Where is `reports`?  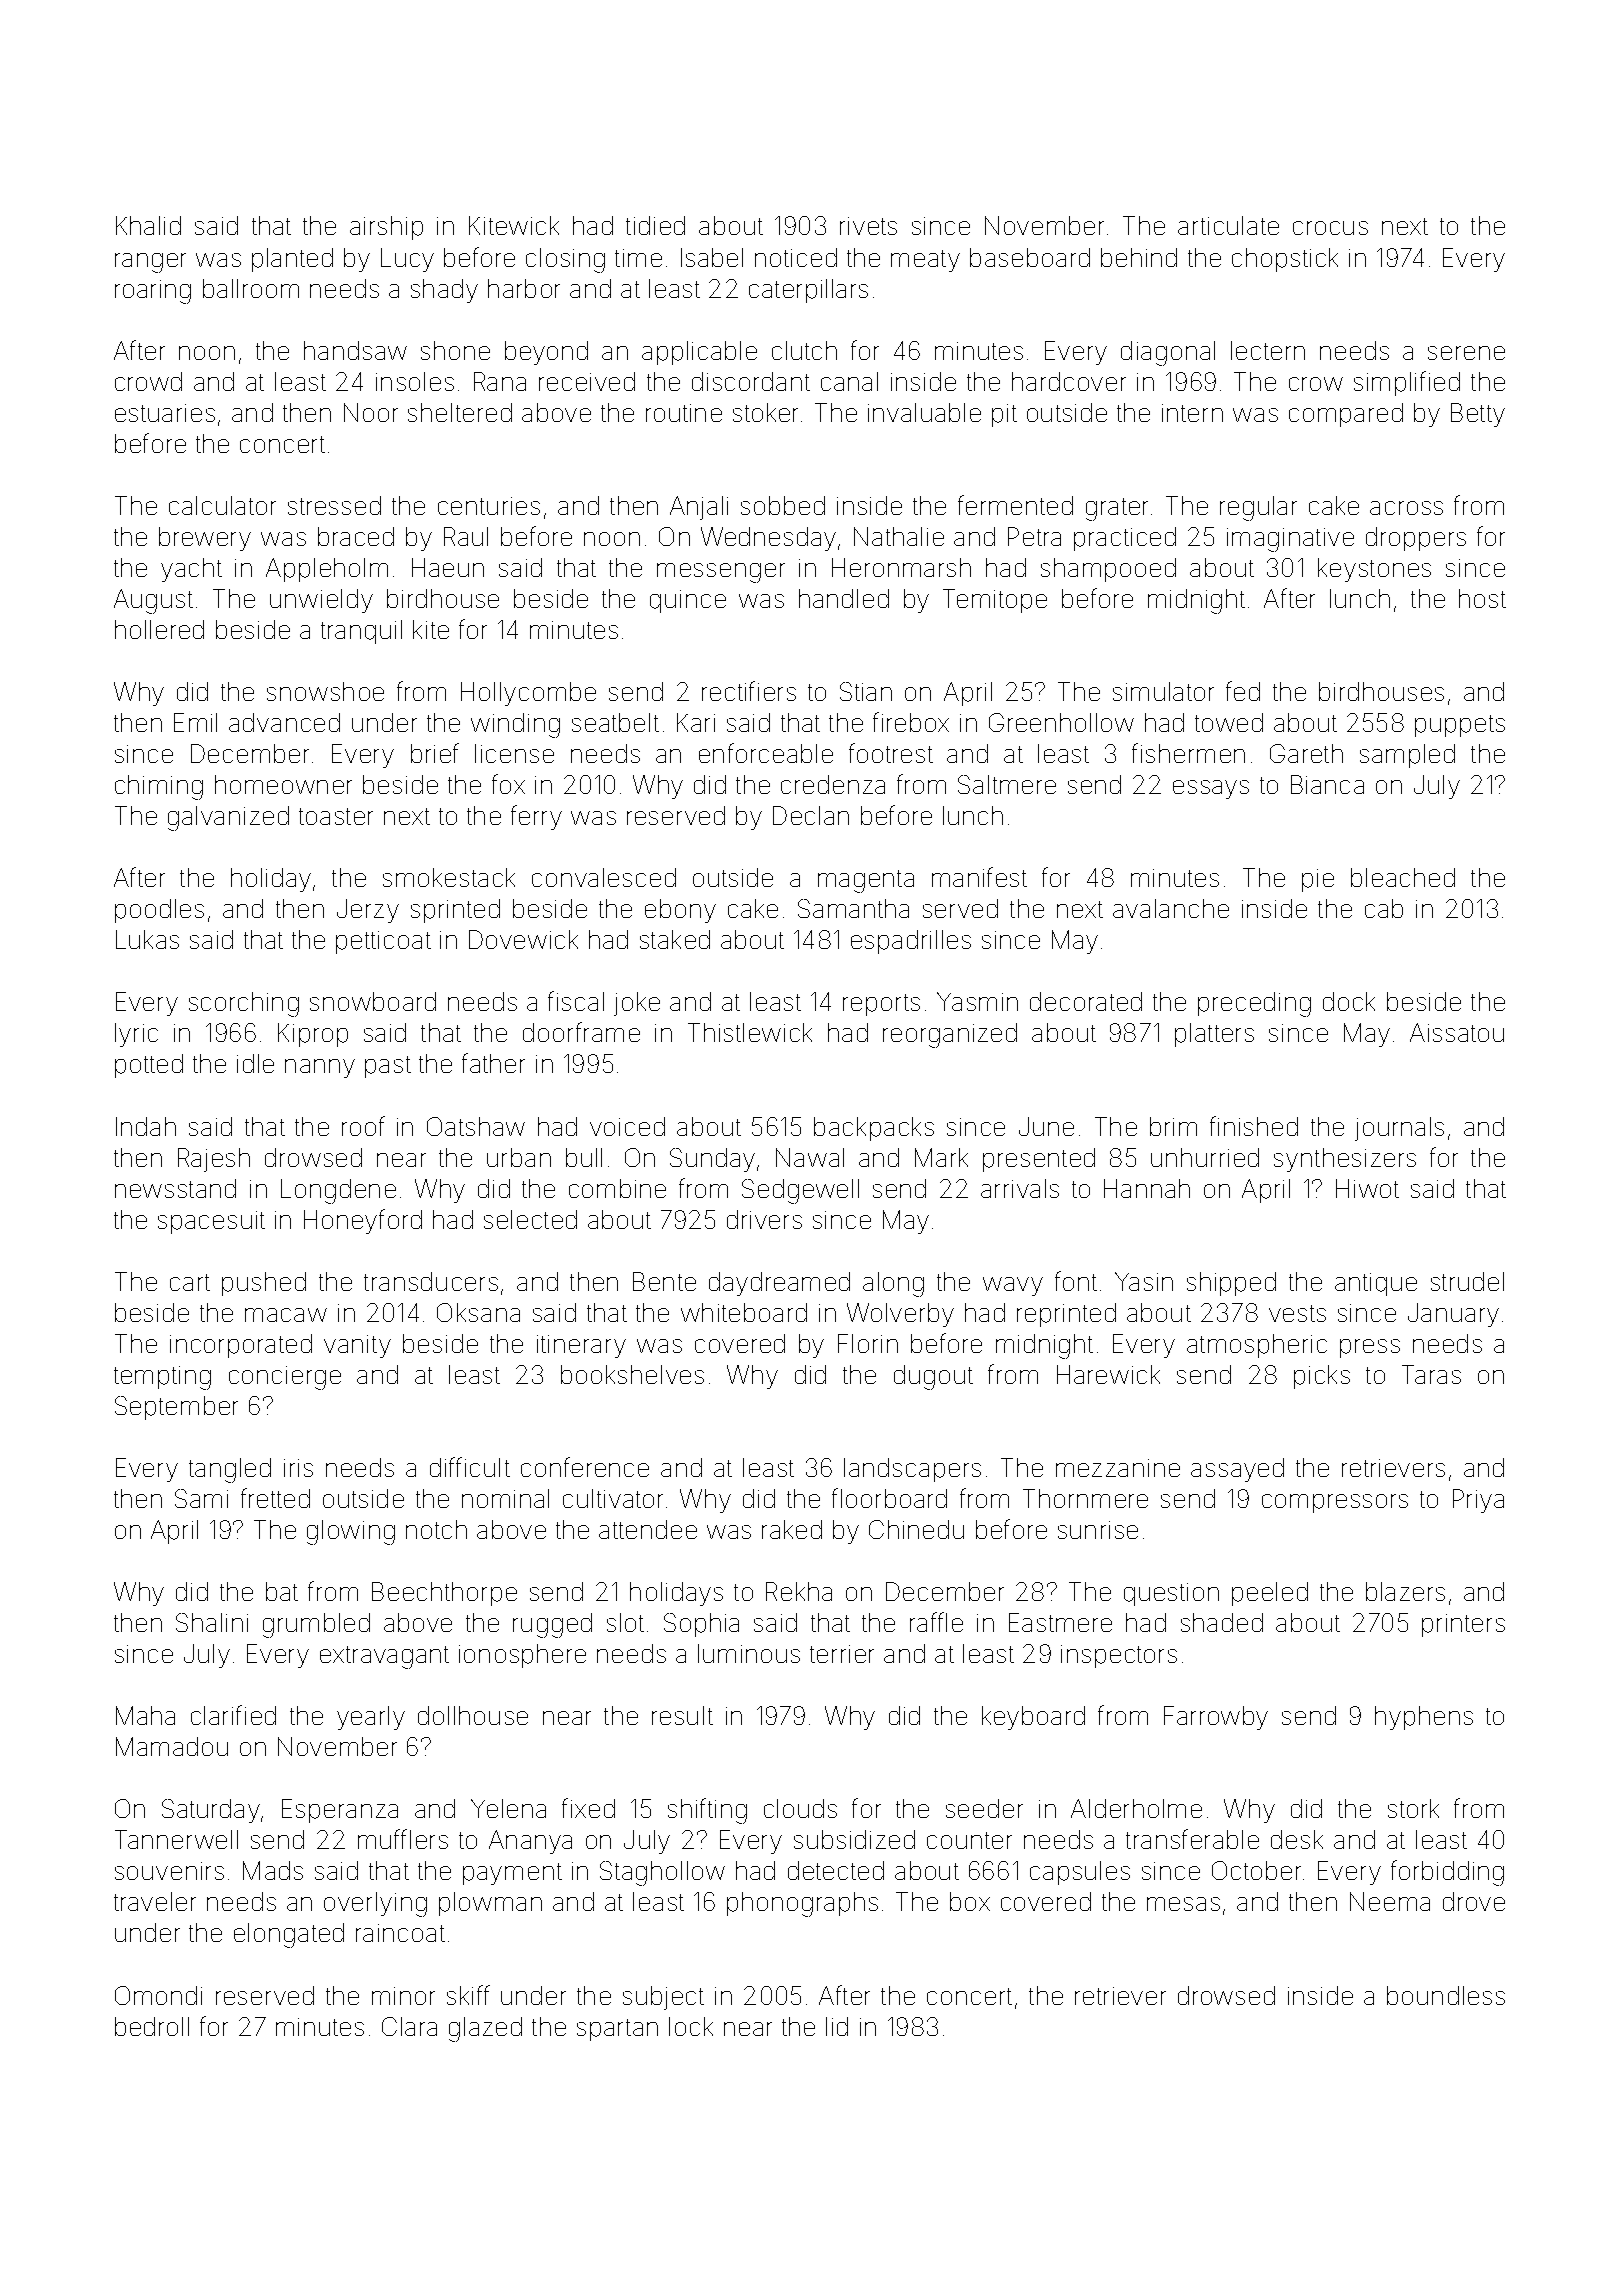
reports is located at coordinates (881, 1005).
